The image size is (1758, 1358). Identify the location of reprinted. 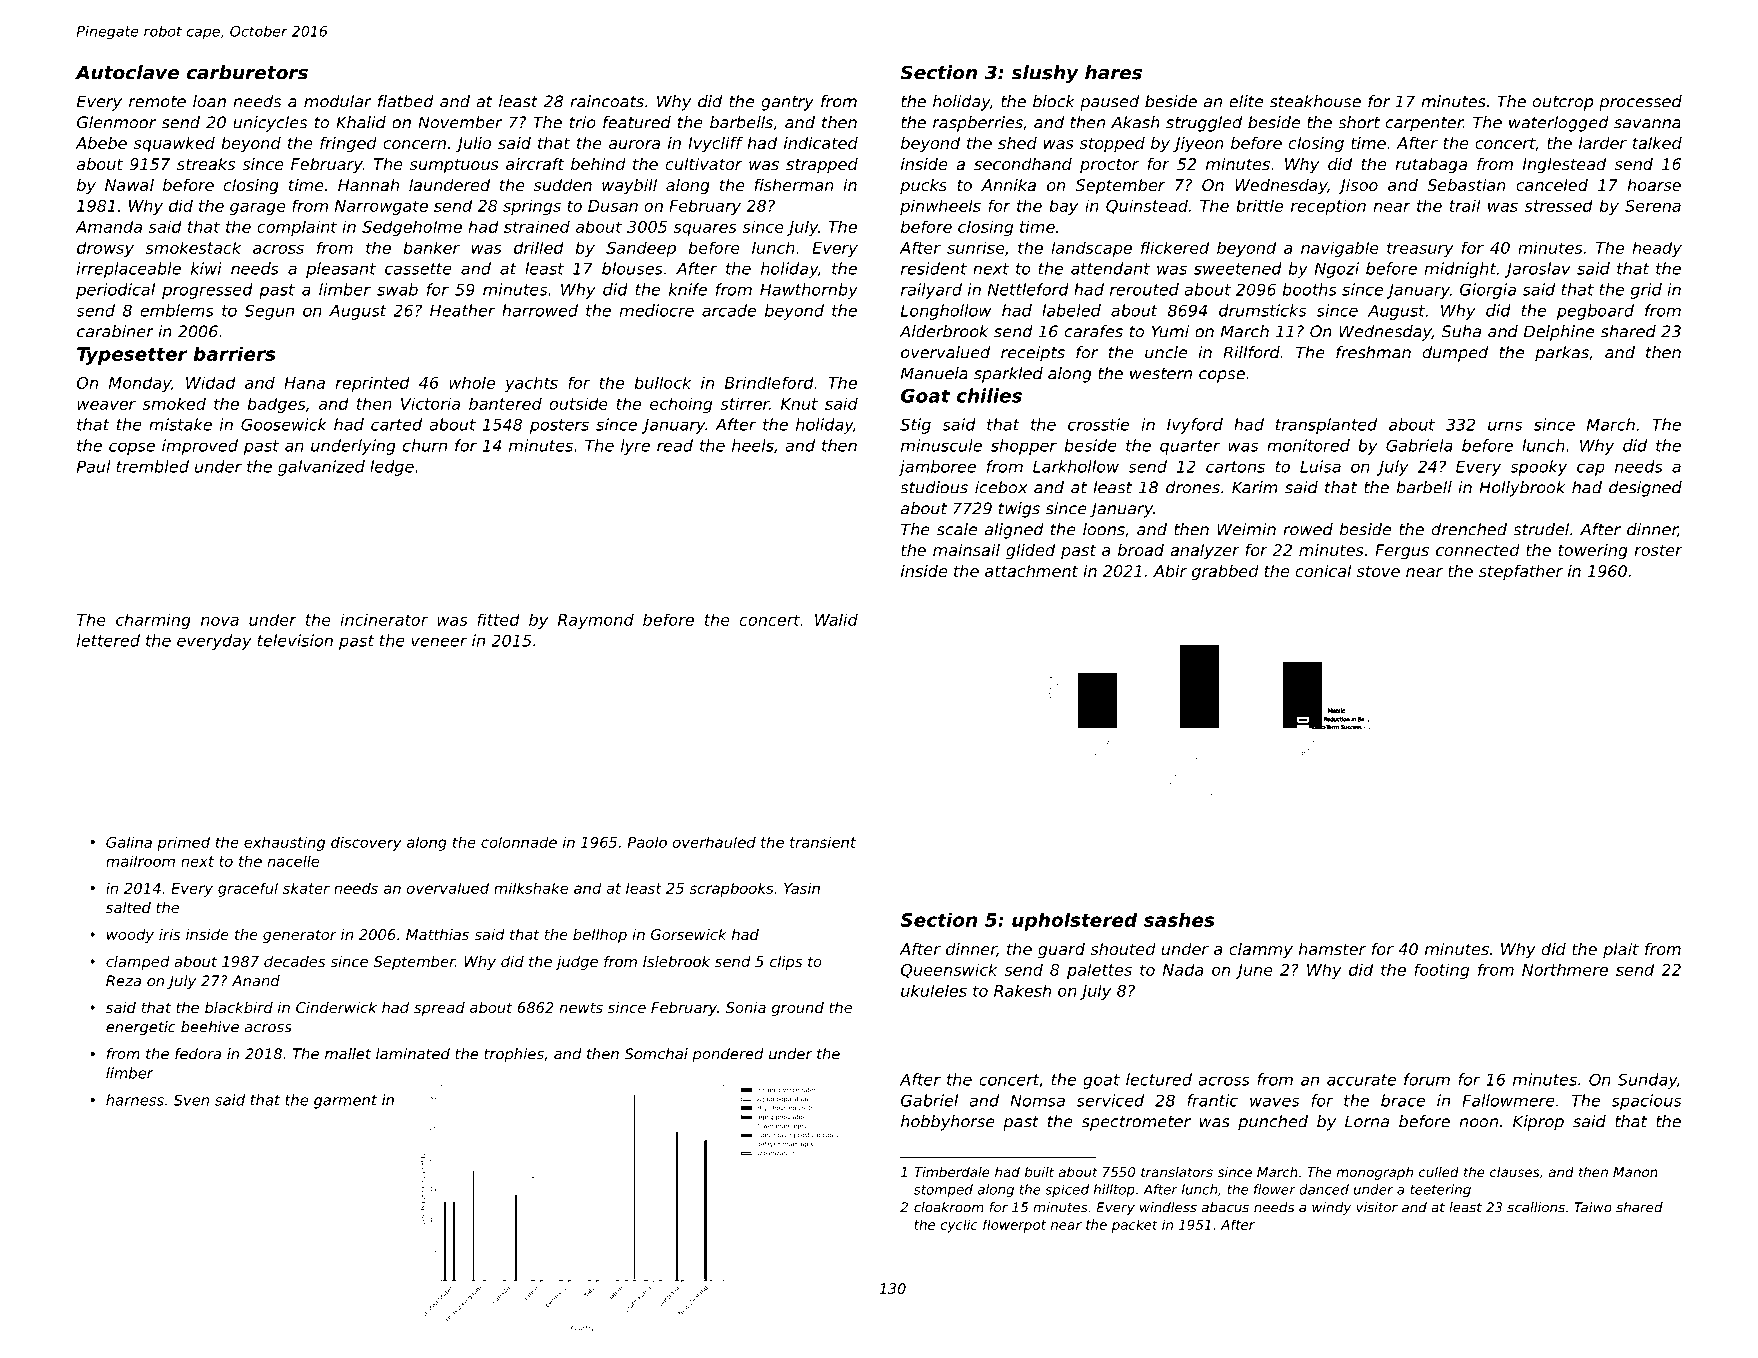
(372, 384).
